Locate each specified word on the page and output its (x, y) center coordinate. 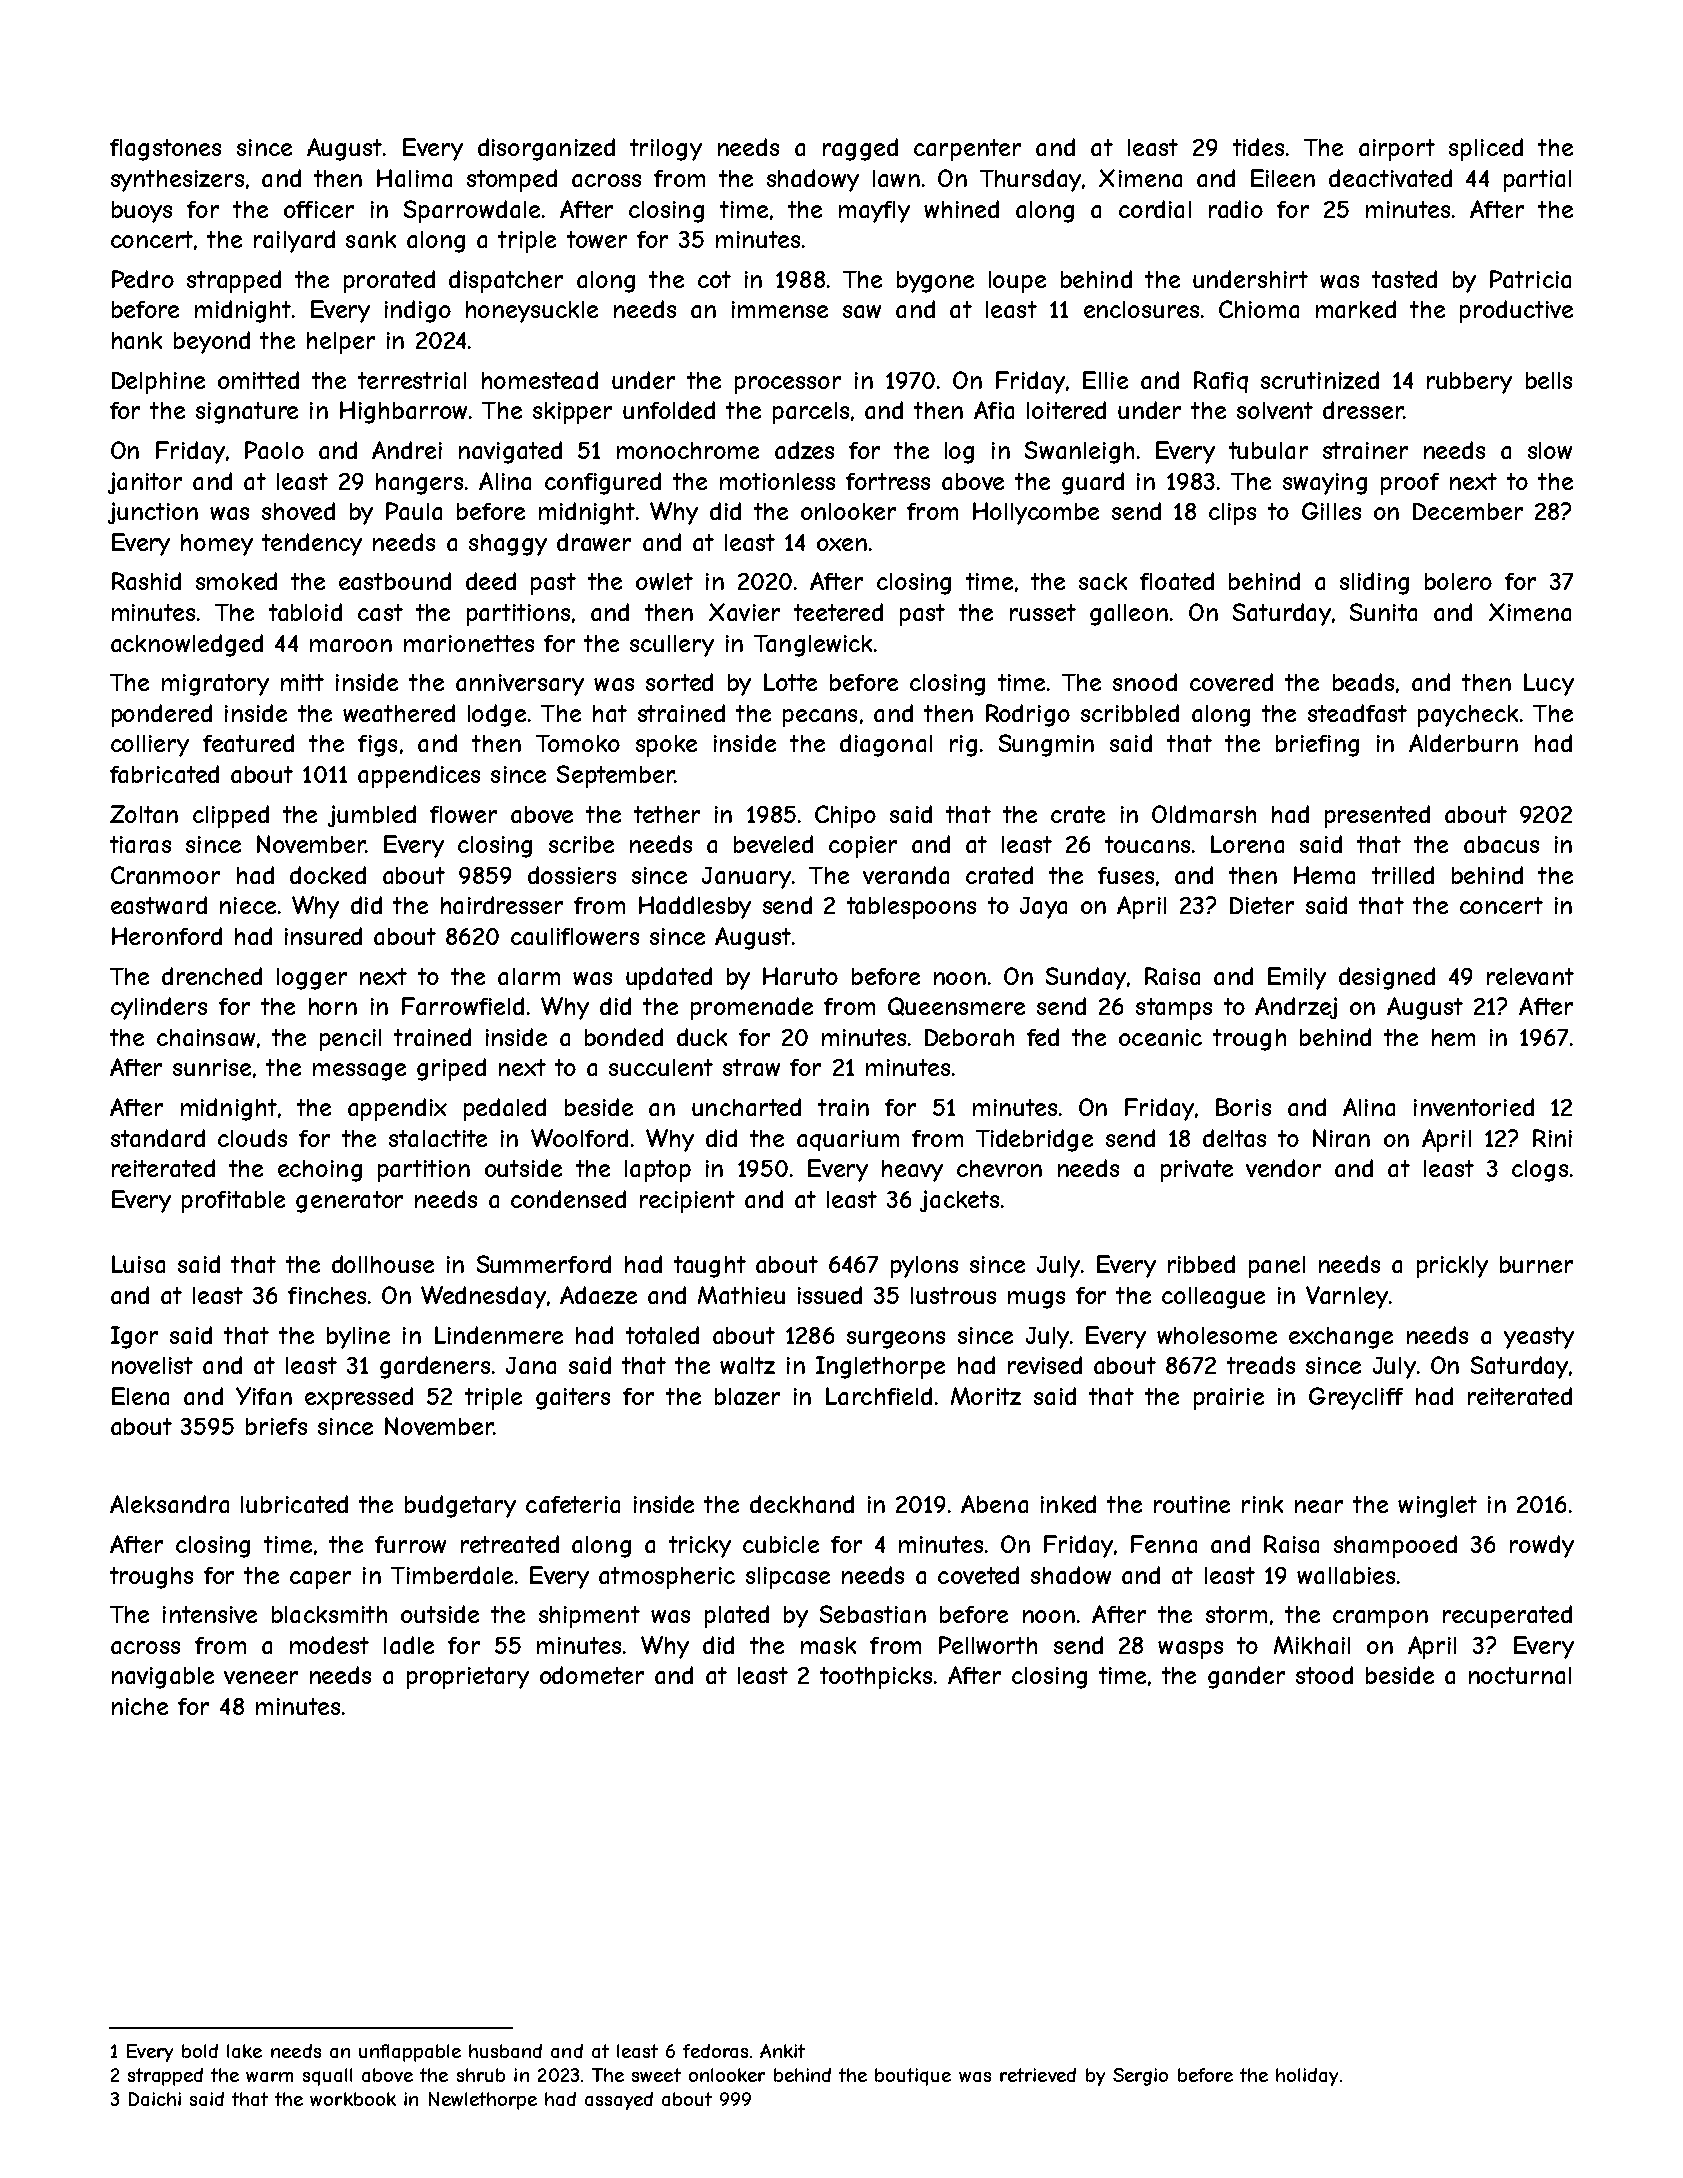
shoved (298, 511)
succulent (661, 1067)
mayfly (874, 212)
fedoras (715, 2051)
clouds (252, 1138)
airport (1397, 150)
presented (1377, 816)
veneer (261, 1677)
